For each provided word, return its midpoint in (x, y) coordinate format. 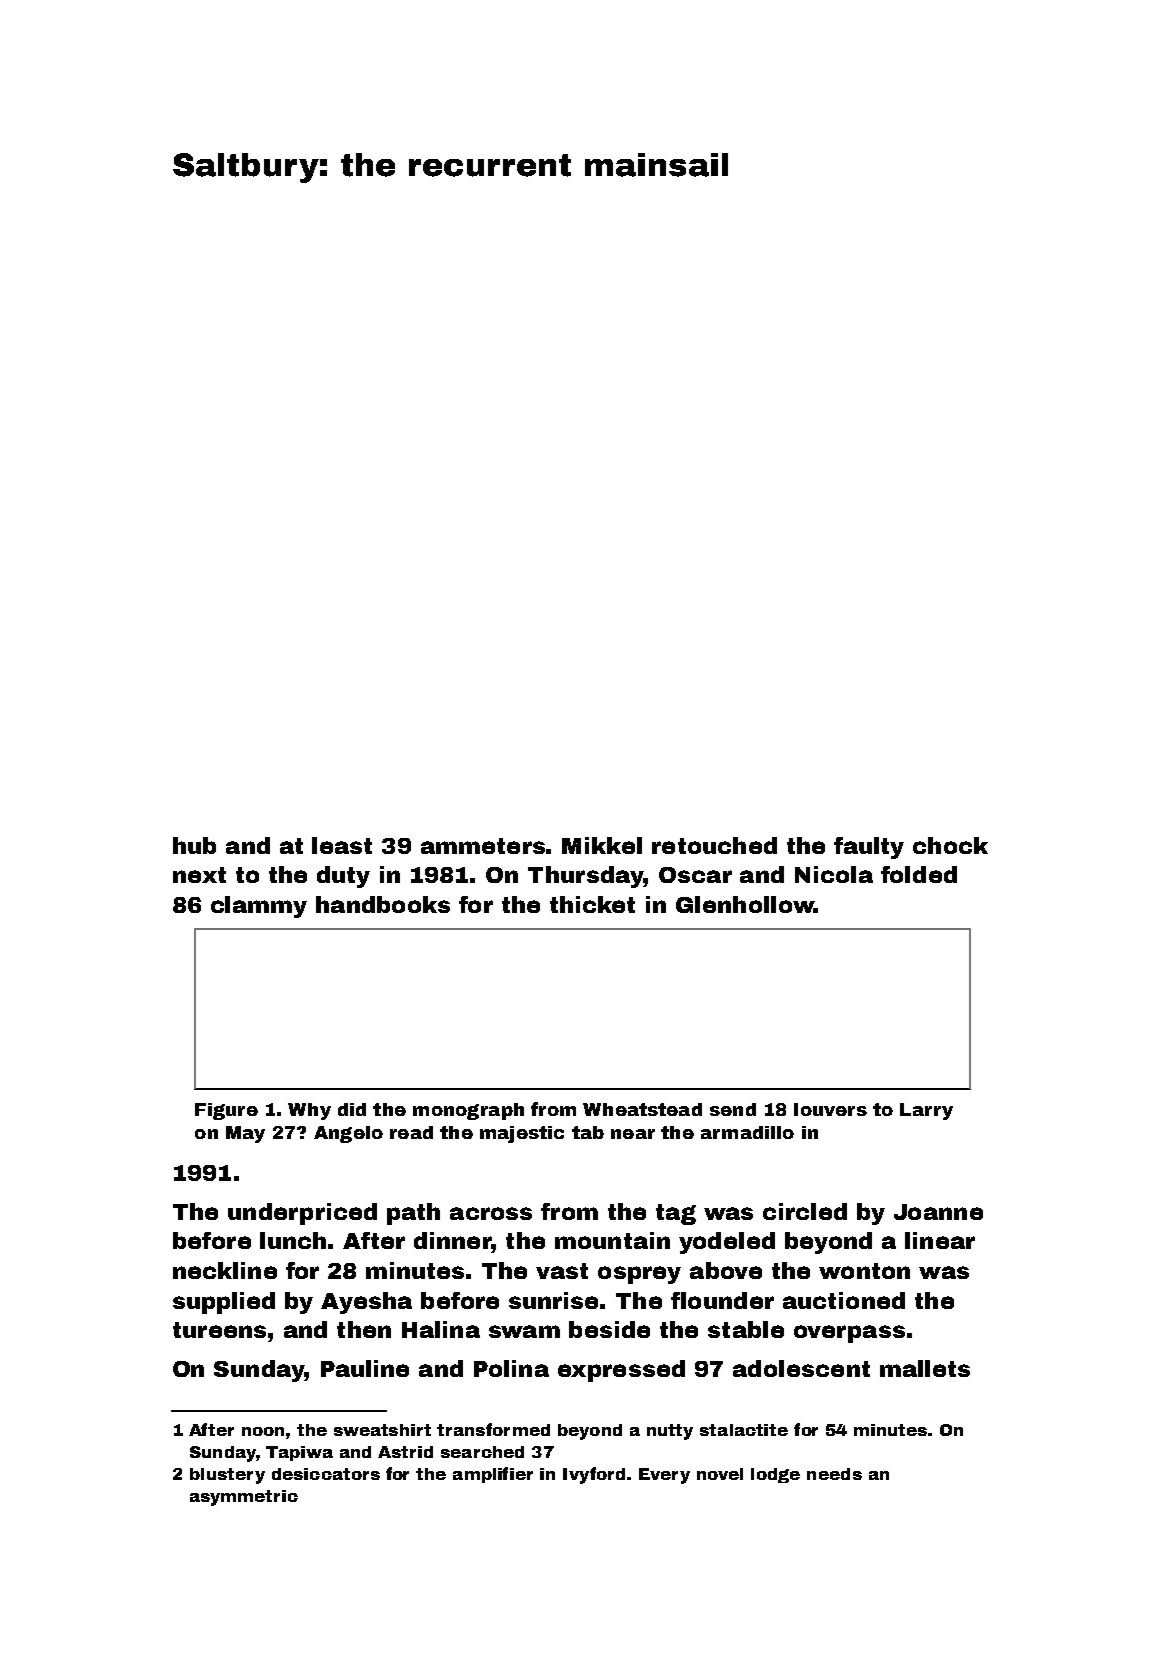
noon (263, 1431)
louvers (830, 1109)
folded (919, 874)
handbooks (383, 904)
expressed (621, 1371)
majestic (522, 1134)
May (245, 1134)
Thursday (586, 877)
